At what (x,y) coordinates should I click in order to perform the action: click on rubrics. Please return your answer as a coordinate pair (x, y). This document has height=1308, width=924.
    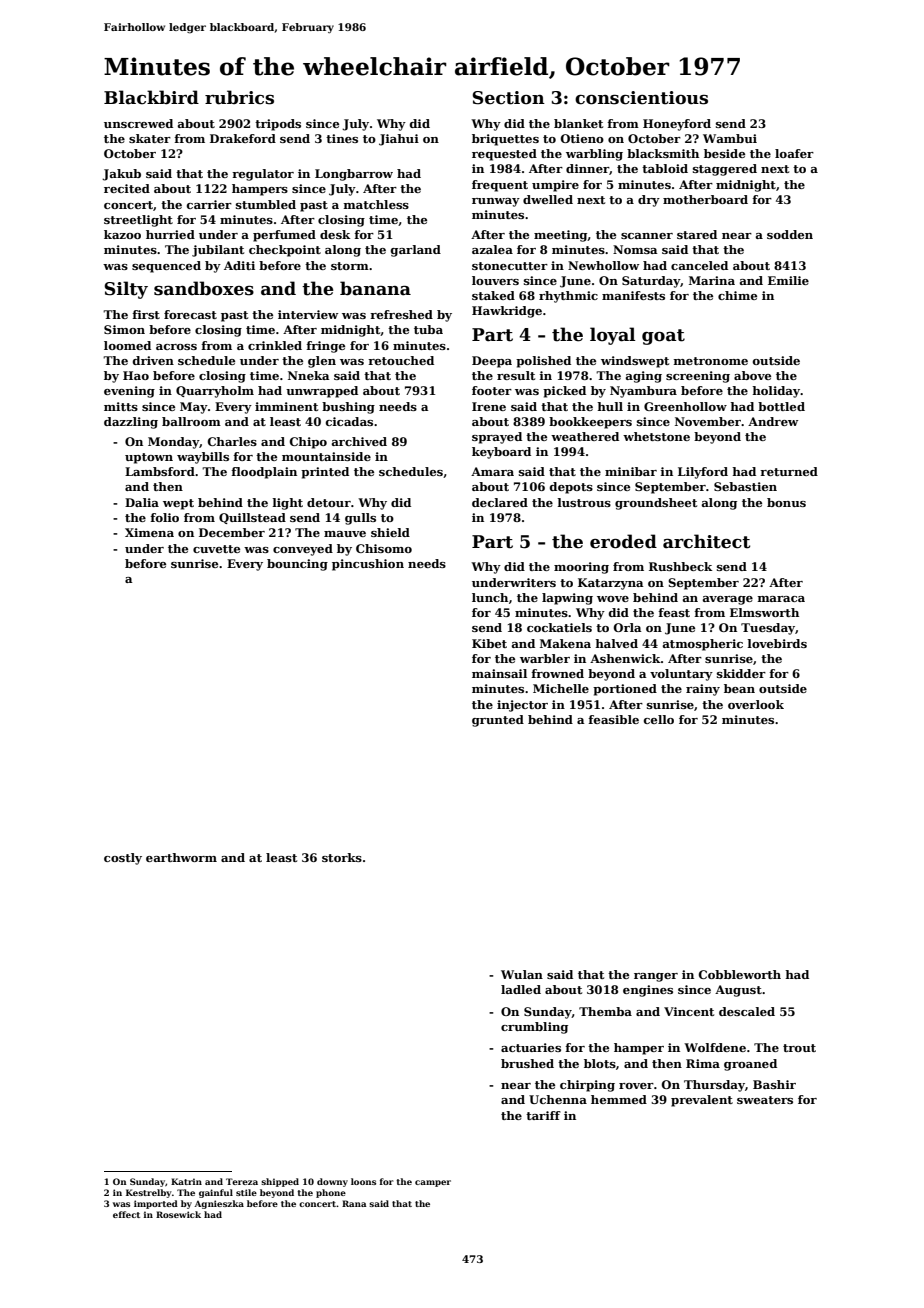
    Looking at the image, I should click on (239, 97).
